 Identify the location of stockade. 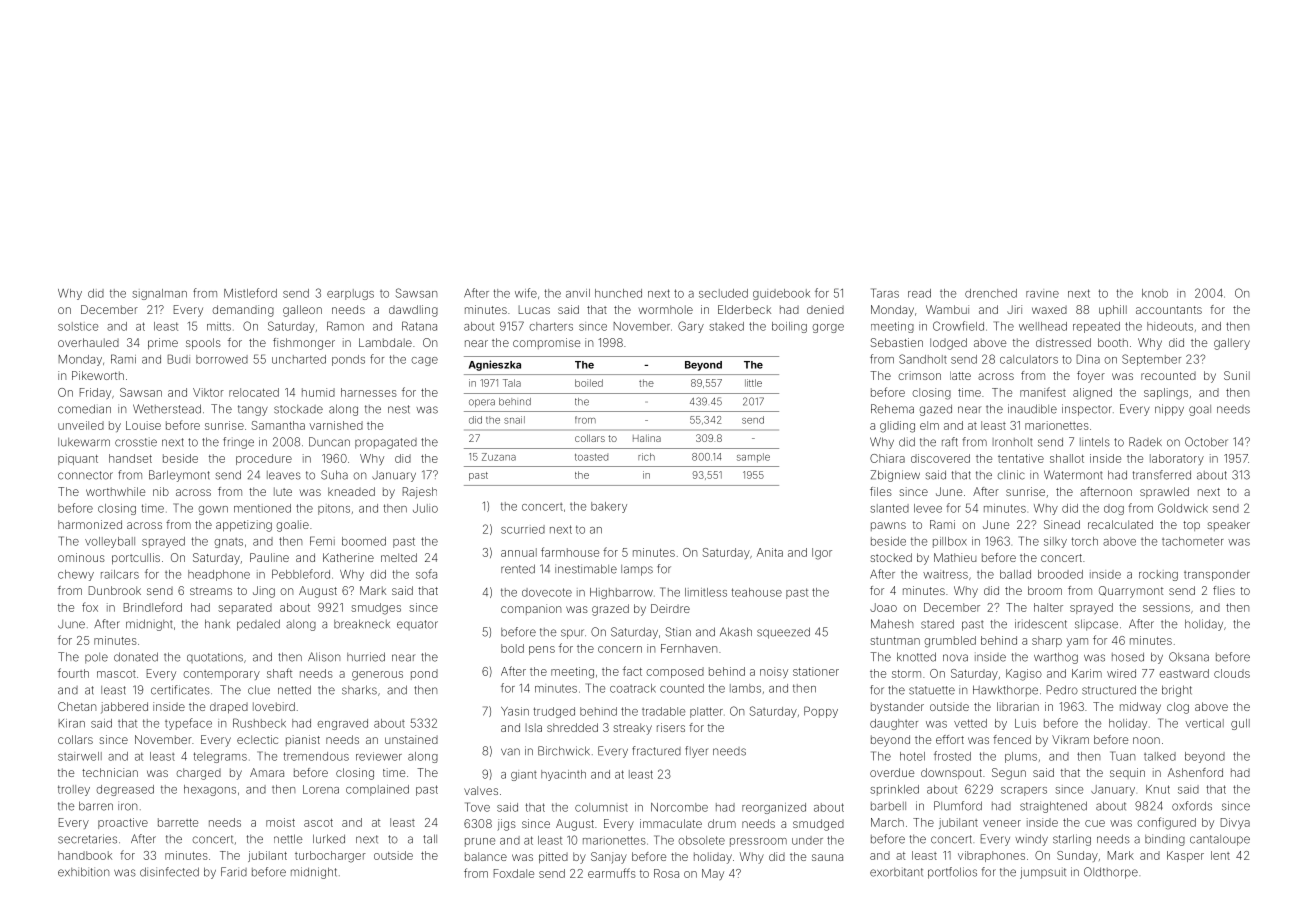
(298, 409).
